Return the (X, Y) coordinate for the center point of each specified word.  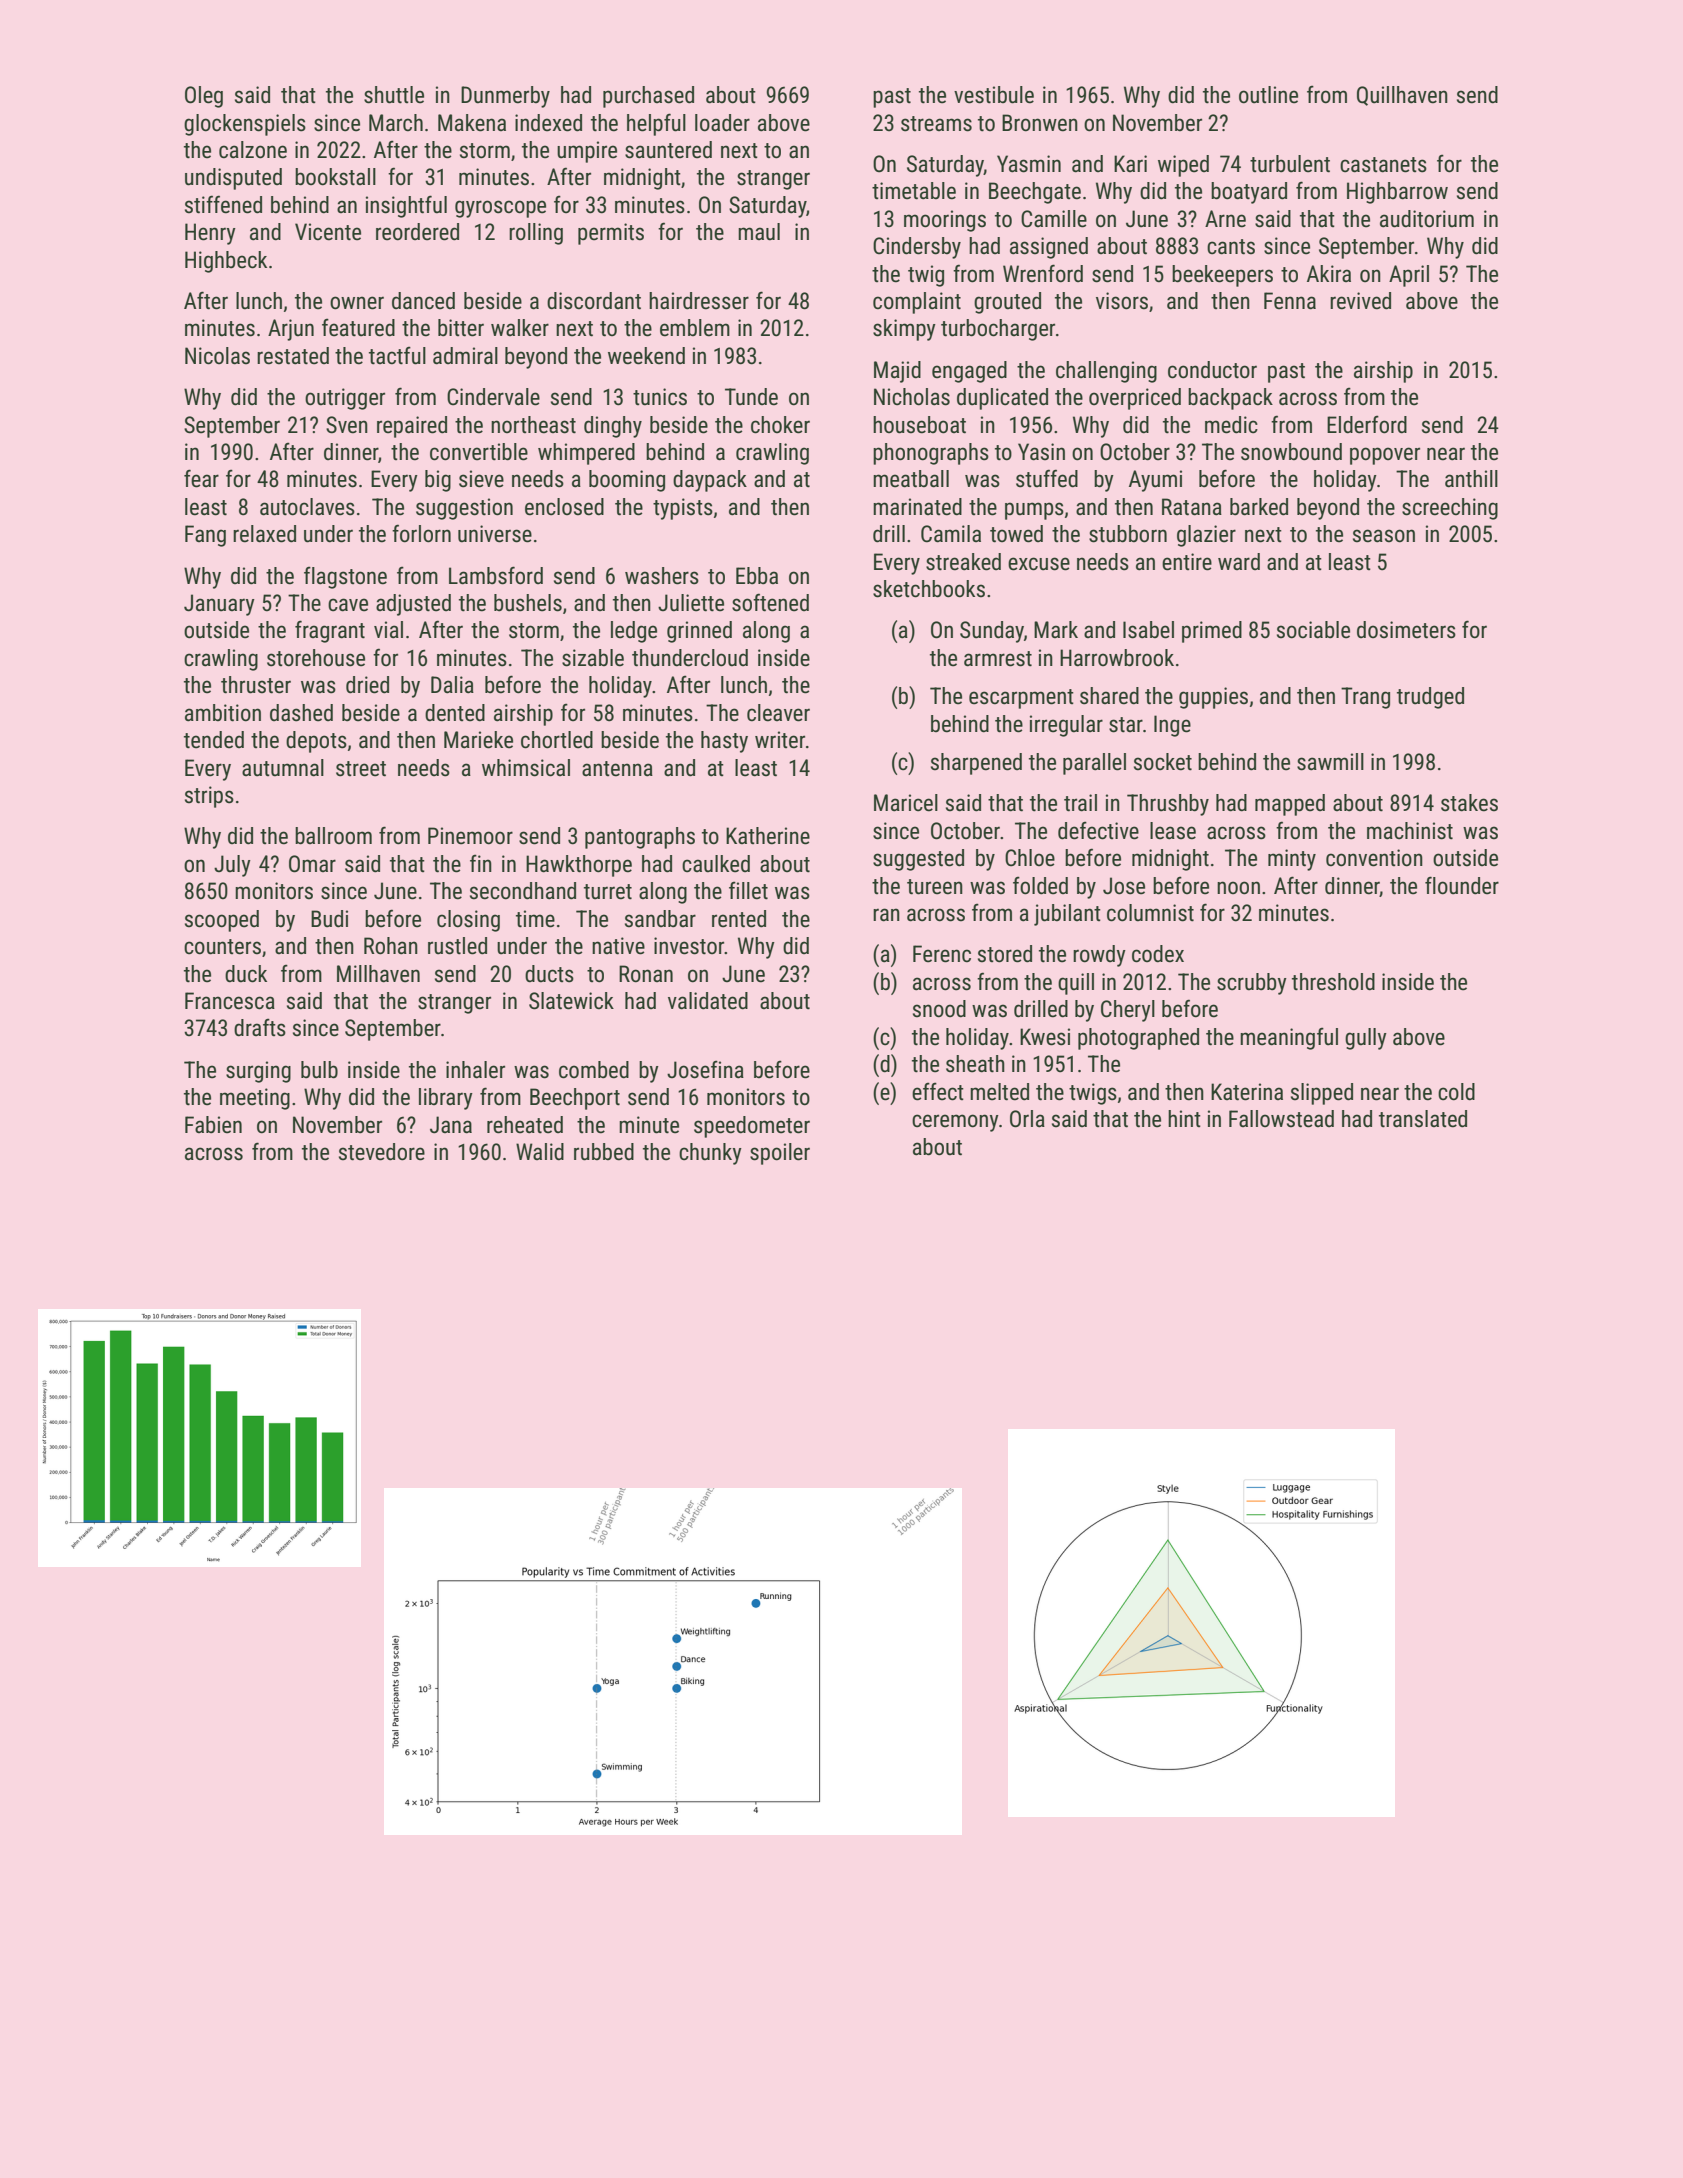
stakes (1469, 803)
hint (1184, 1118)
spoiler (780, 1154)
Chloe (1030, 858)
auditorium (1427, 219)
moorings (945, 221)
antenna (617, 769)
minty (1292, 860)
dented (455, 713)
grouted (1007, 303)
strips (209, 797)
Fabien (213, 1125)
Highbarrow (1397, 193)
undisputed (233, 179)
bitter (461, 328)
